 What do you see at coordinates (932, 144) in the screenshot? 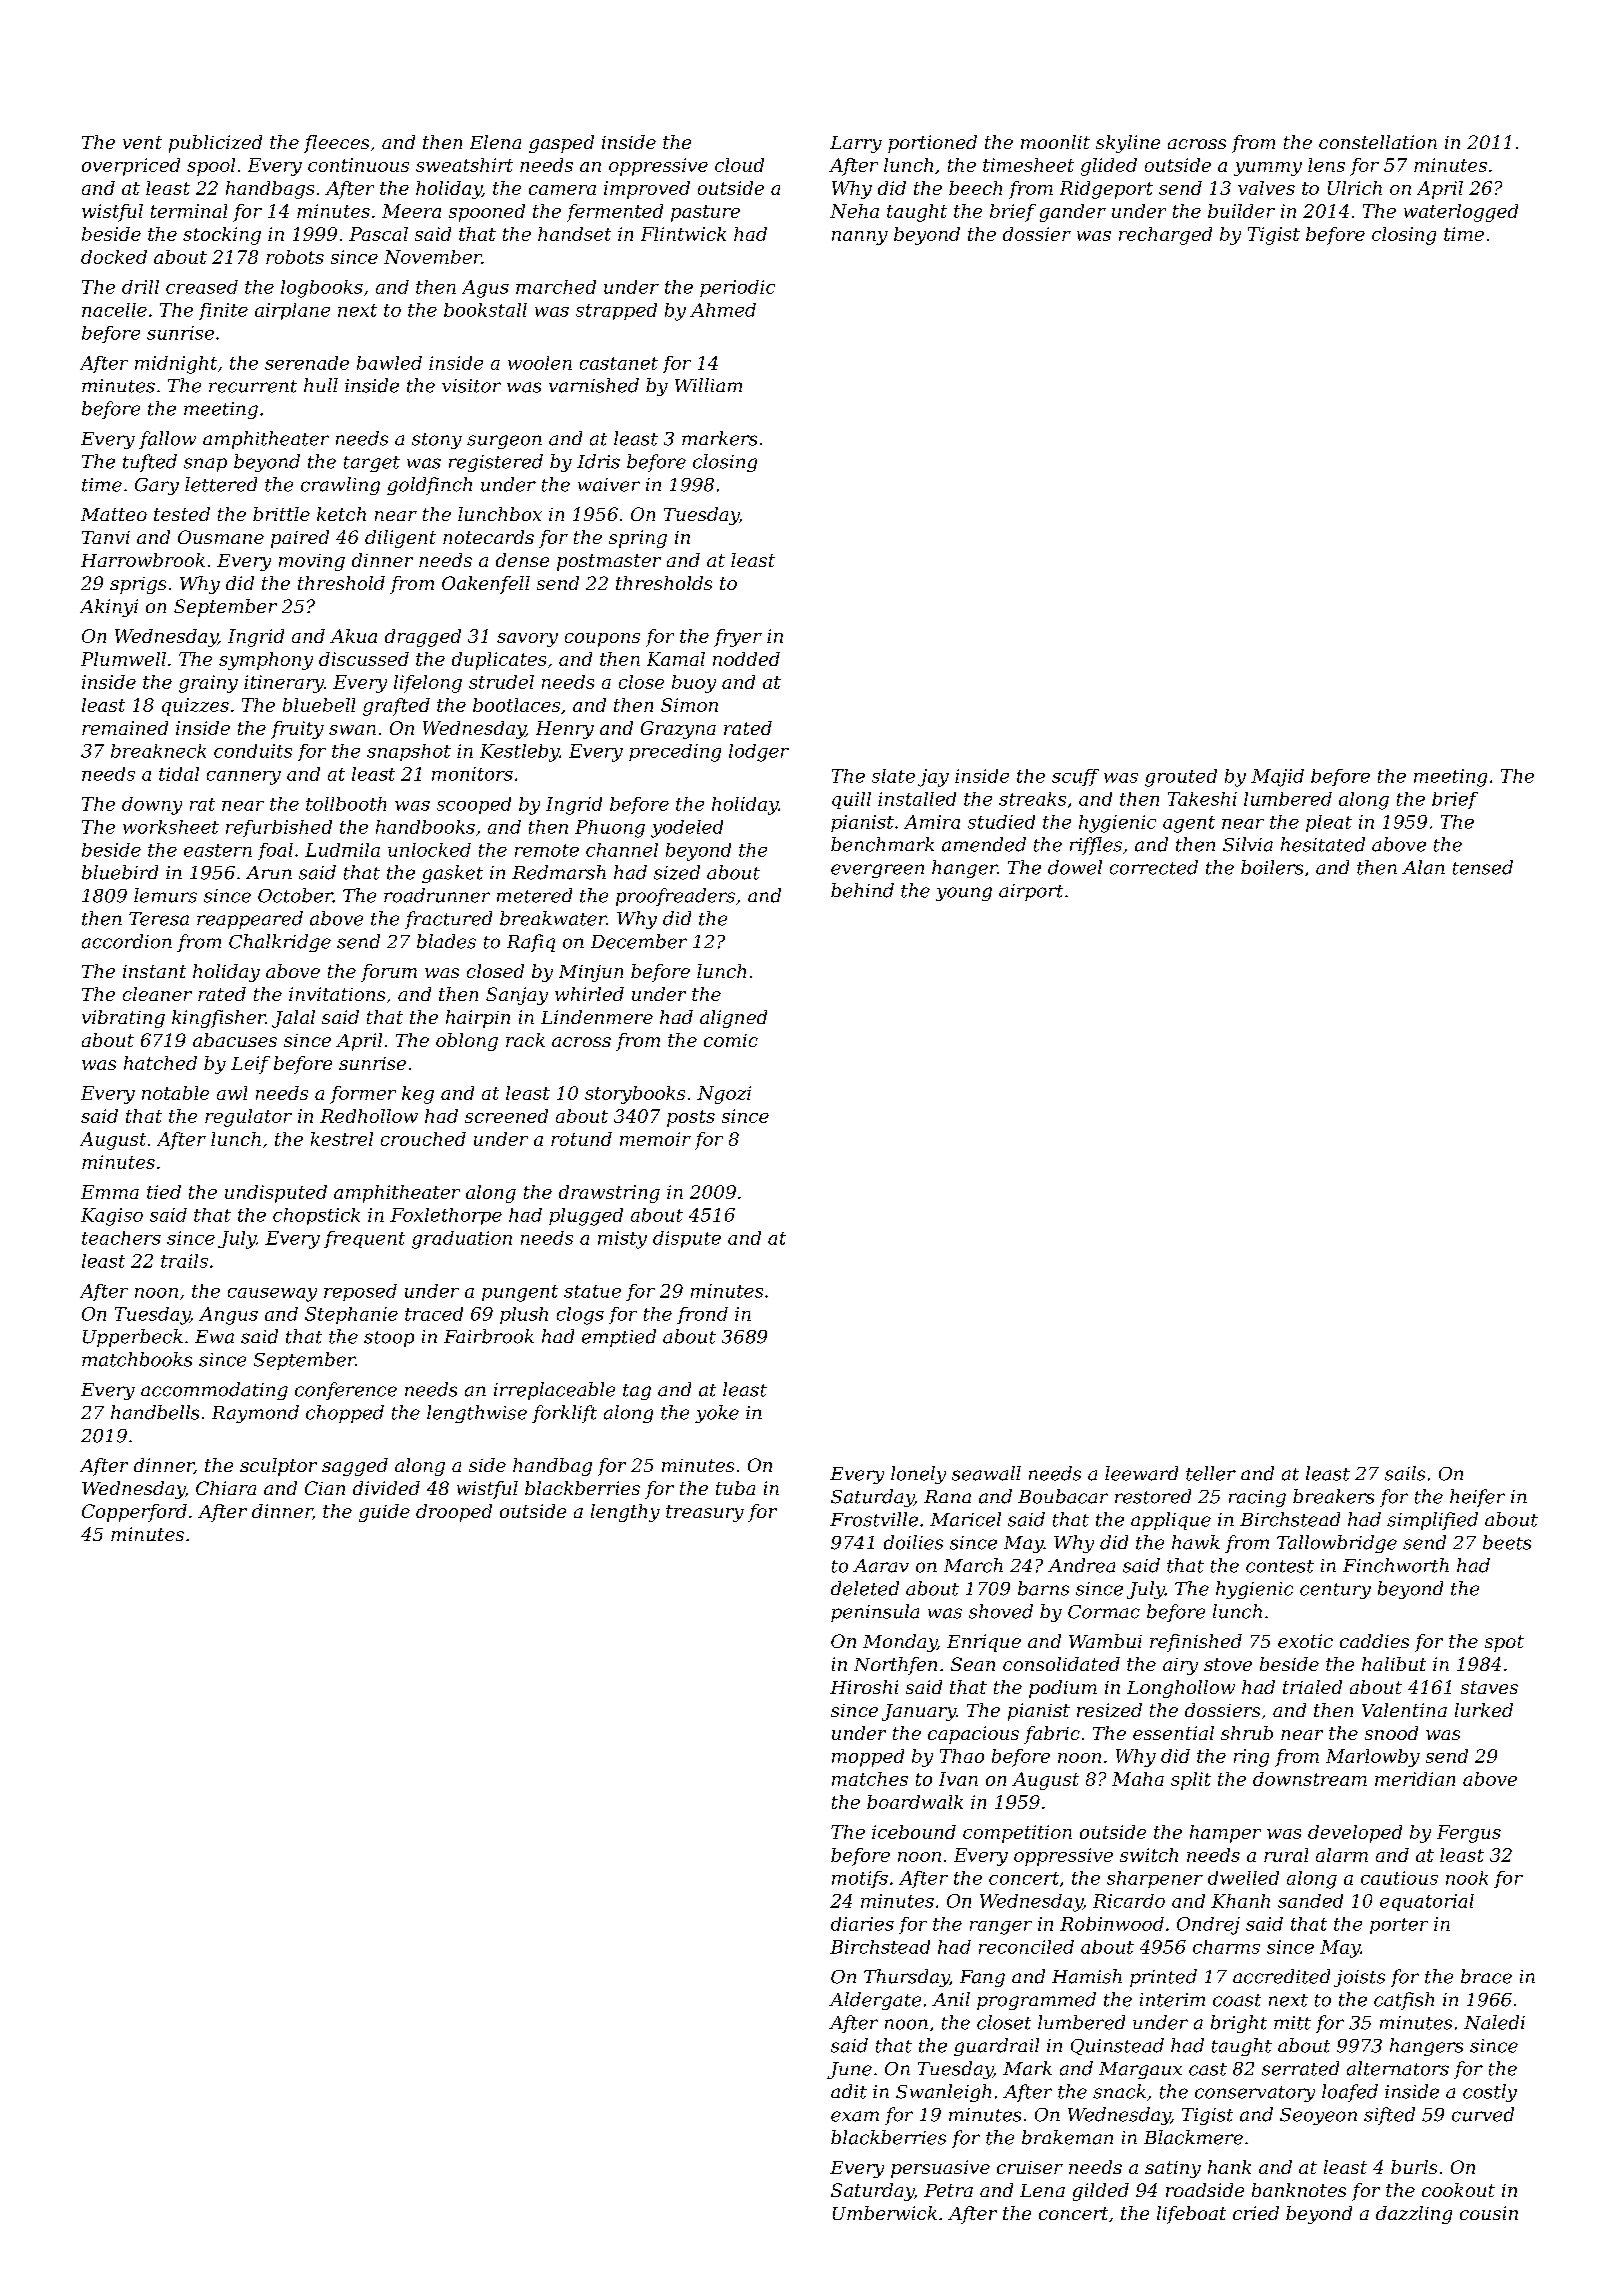
I see `portioned` at bounding box center [932, 144].
